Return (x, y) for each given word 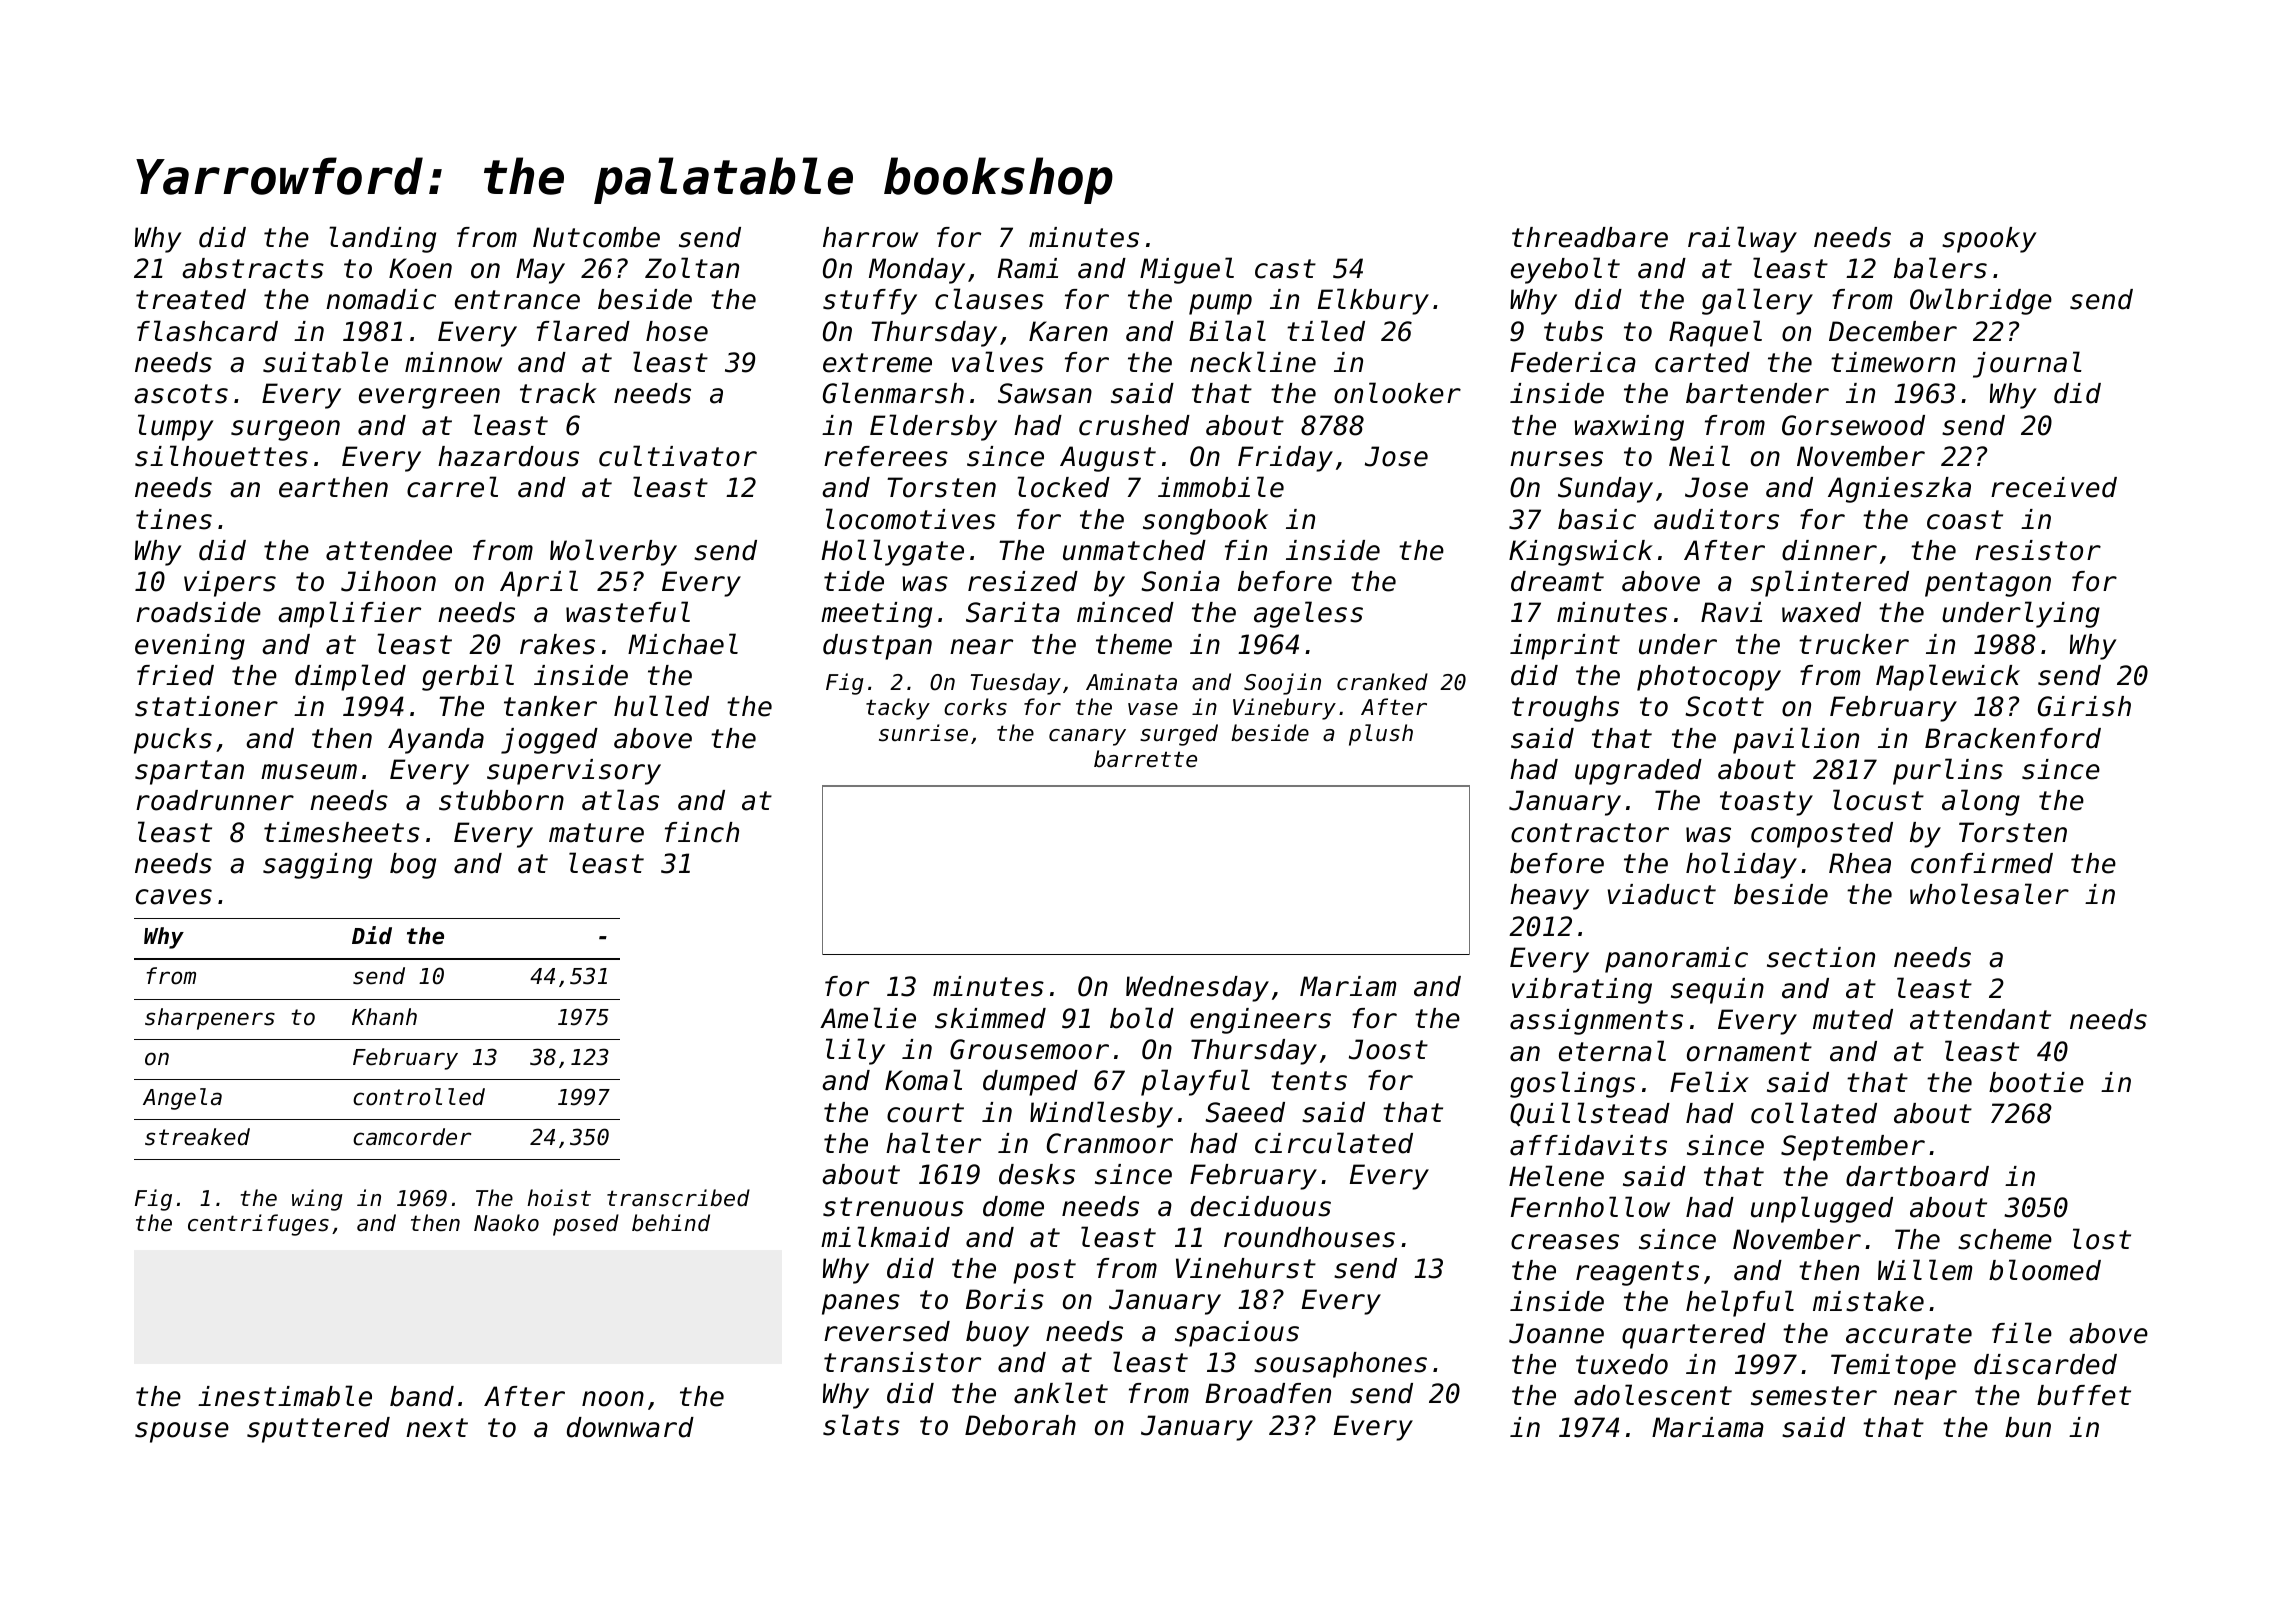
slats (861, 1425)
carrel (452, 487)
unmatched (1134, 550)
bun (2028, 1427)
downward (630, 1427)
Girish (2084, 706)
